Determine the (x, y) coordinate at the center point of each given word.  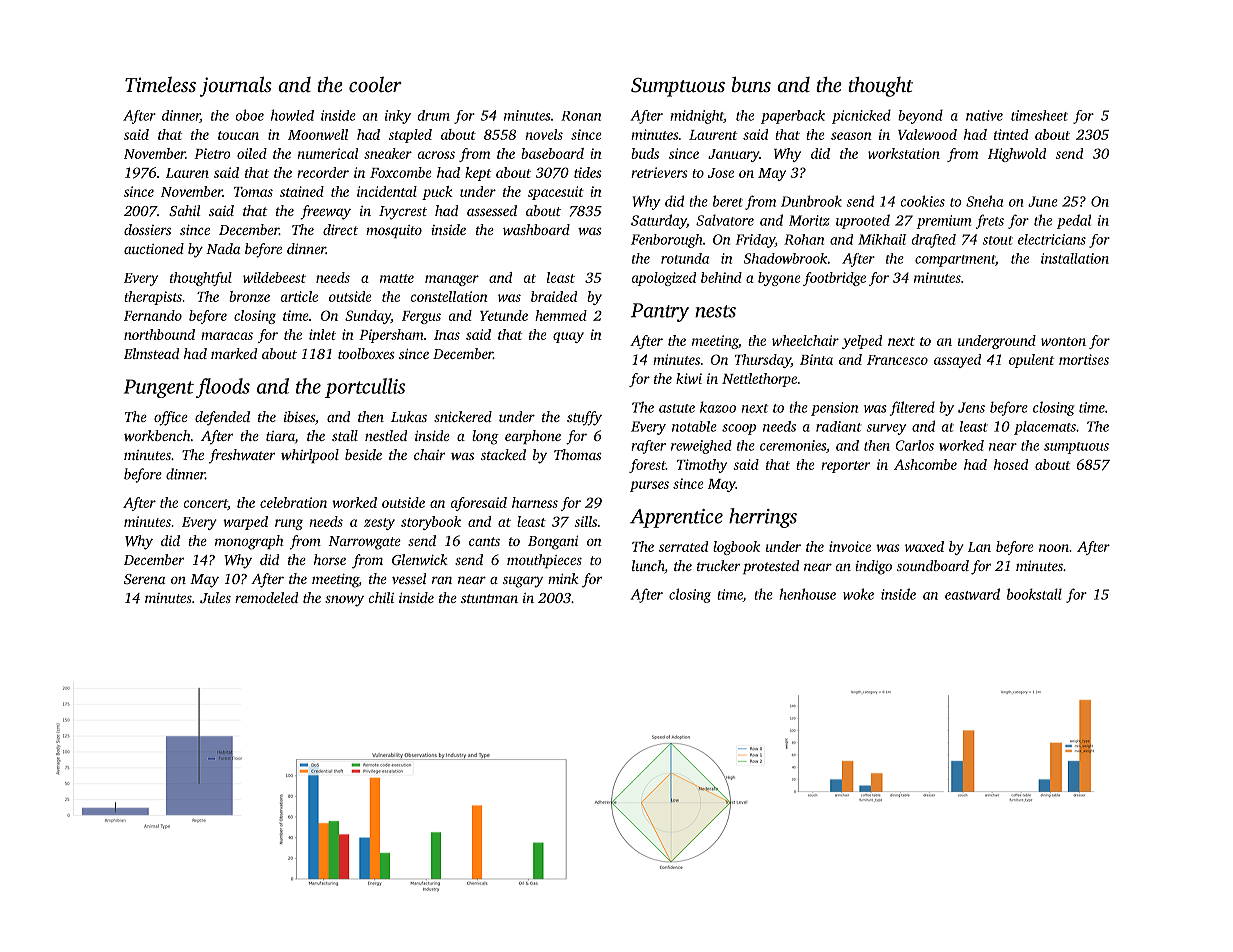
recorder (323, 172)
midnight (697, 117)
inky (398, 117)
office (171, 418)
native (984, 115)
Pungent (159, 388)
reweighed (701, 447)
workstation (904, 153)
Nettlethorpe (759, 380)
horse (330, 559)
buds (645, 153)
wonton (1063, 341)
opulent (1031, 361)
